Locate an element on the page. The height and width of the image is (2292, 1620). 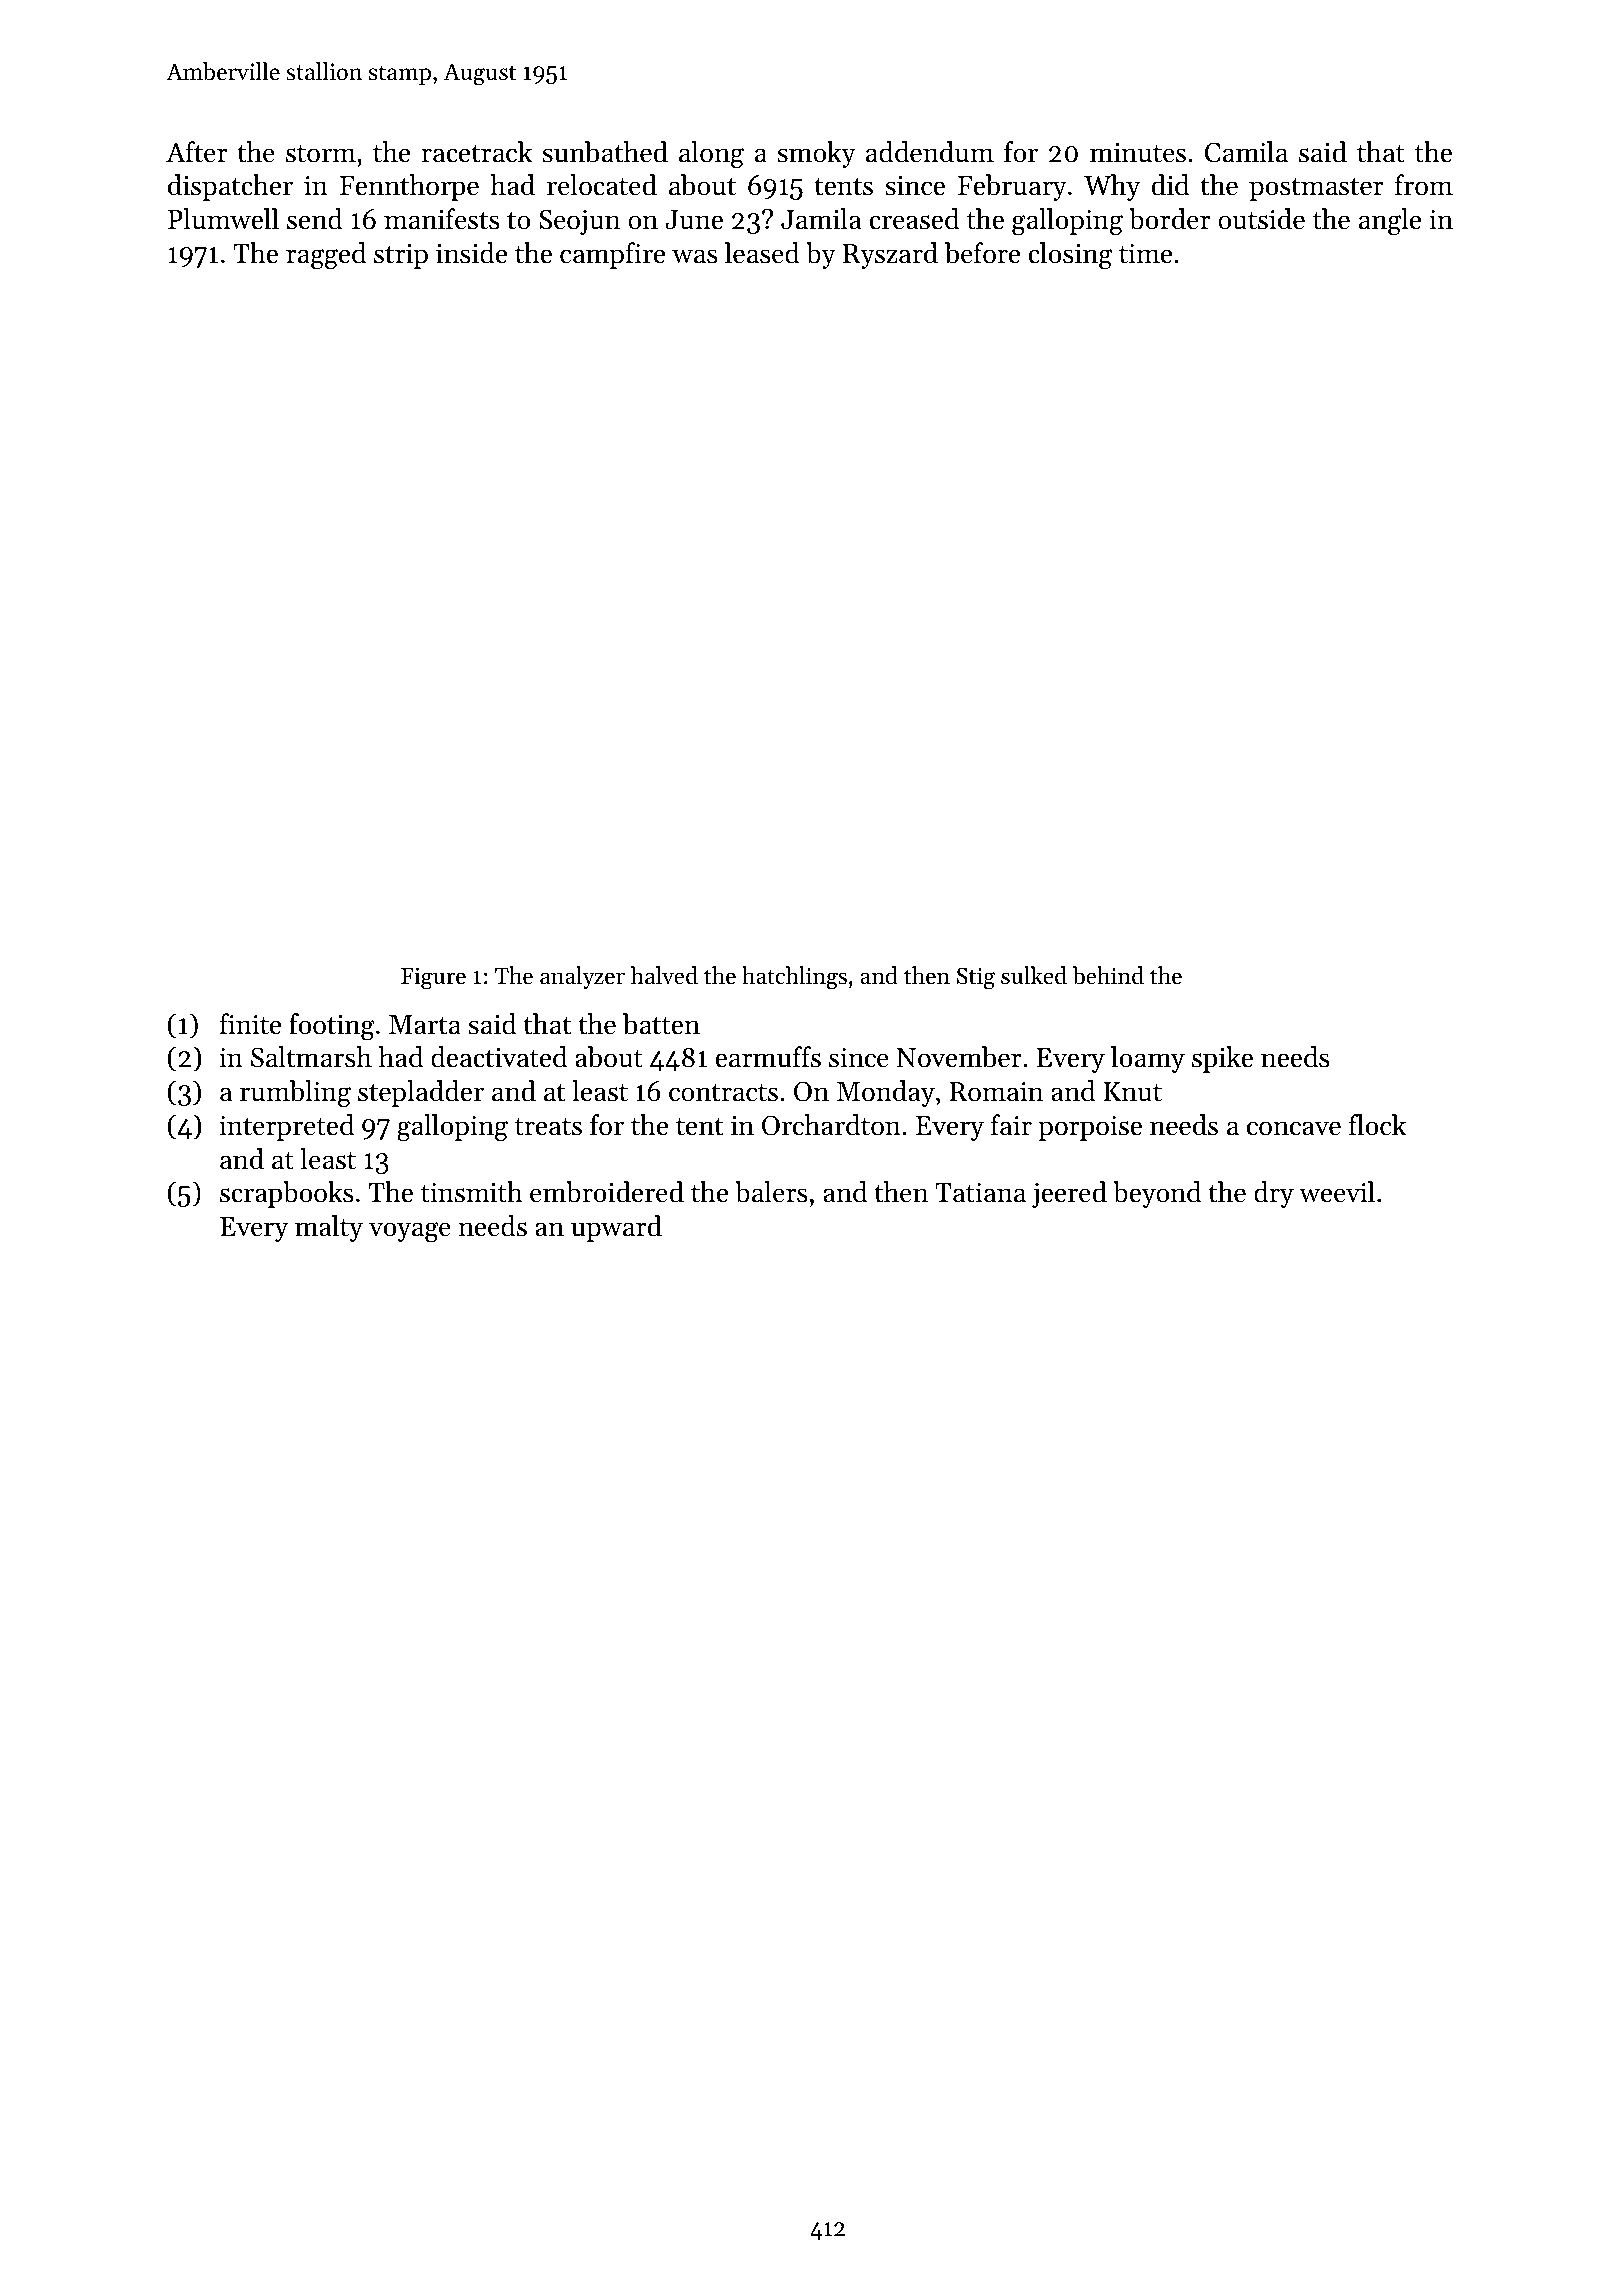
contracts is located at coordinates (723, 1093).
